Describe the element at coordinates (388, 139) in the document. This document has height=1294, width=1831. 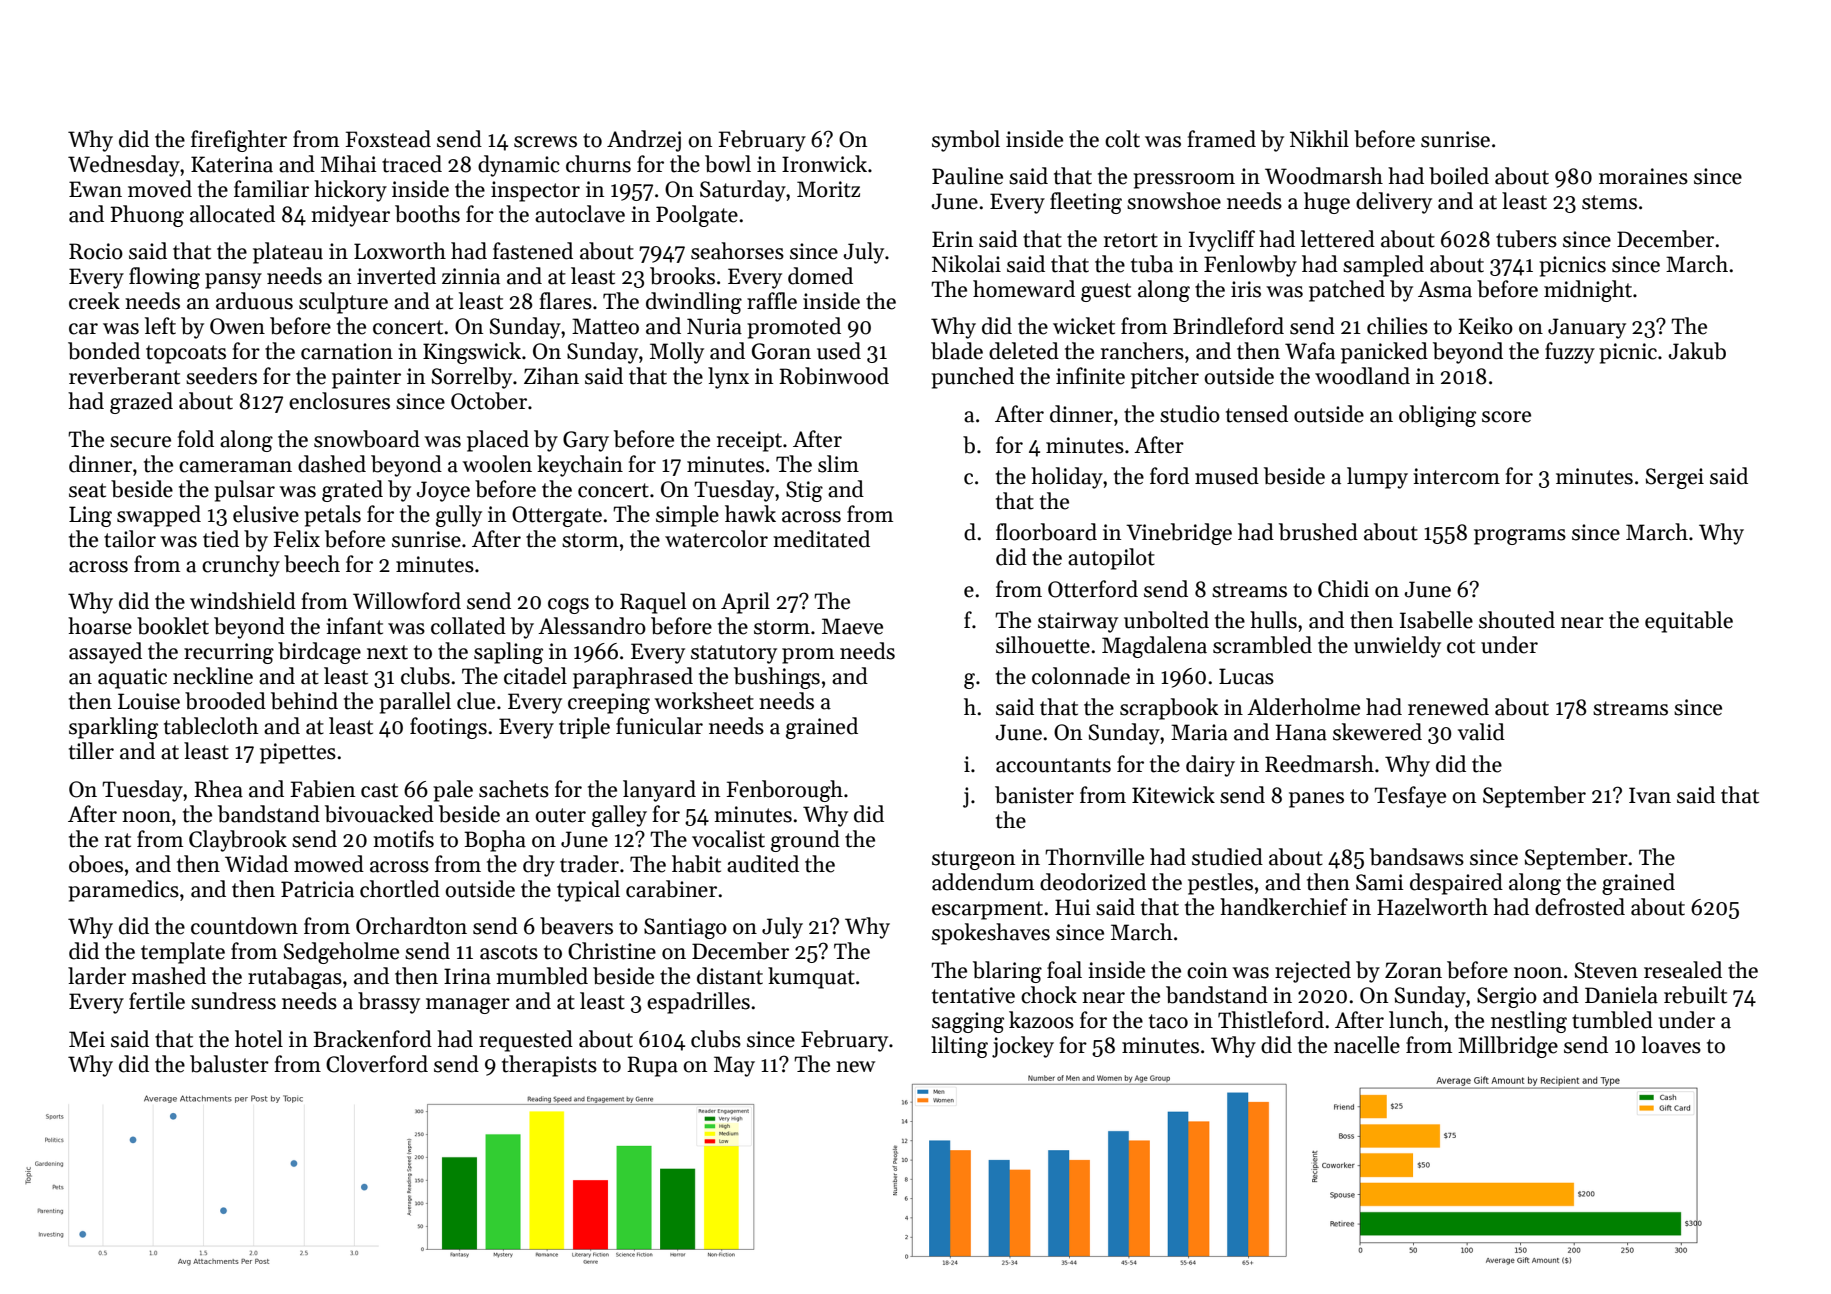
I see `Foxstead` at that location.
